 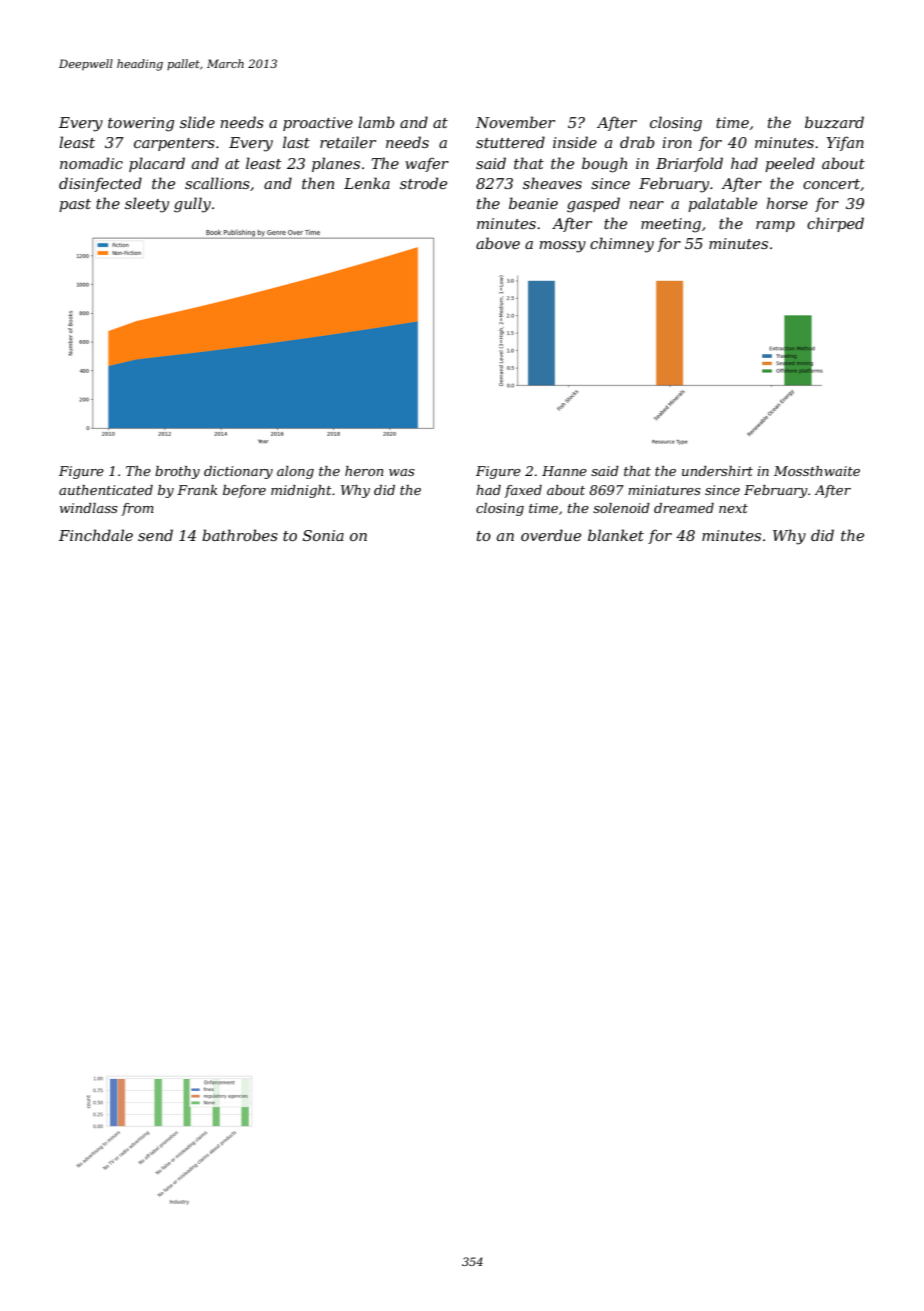 What do you see at coordinates (197, 122) in the screenshot?
I see `slide` at bounding box center [197, 122].
